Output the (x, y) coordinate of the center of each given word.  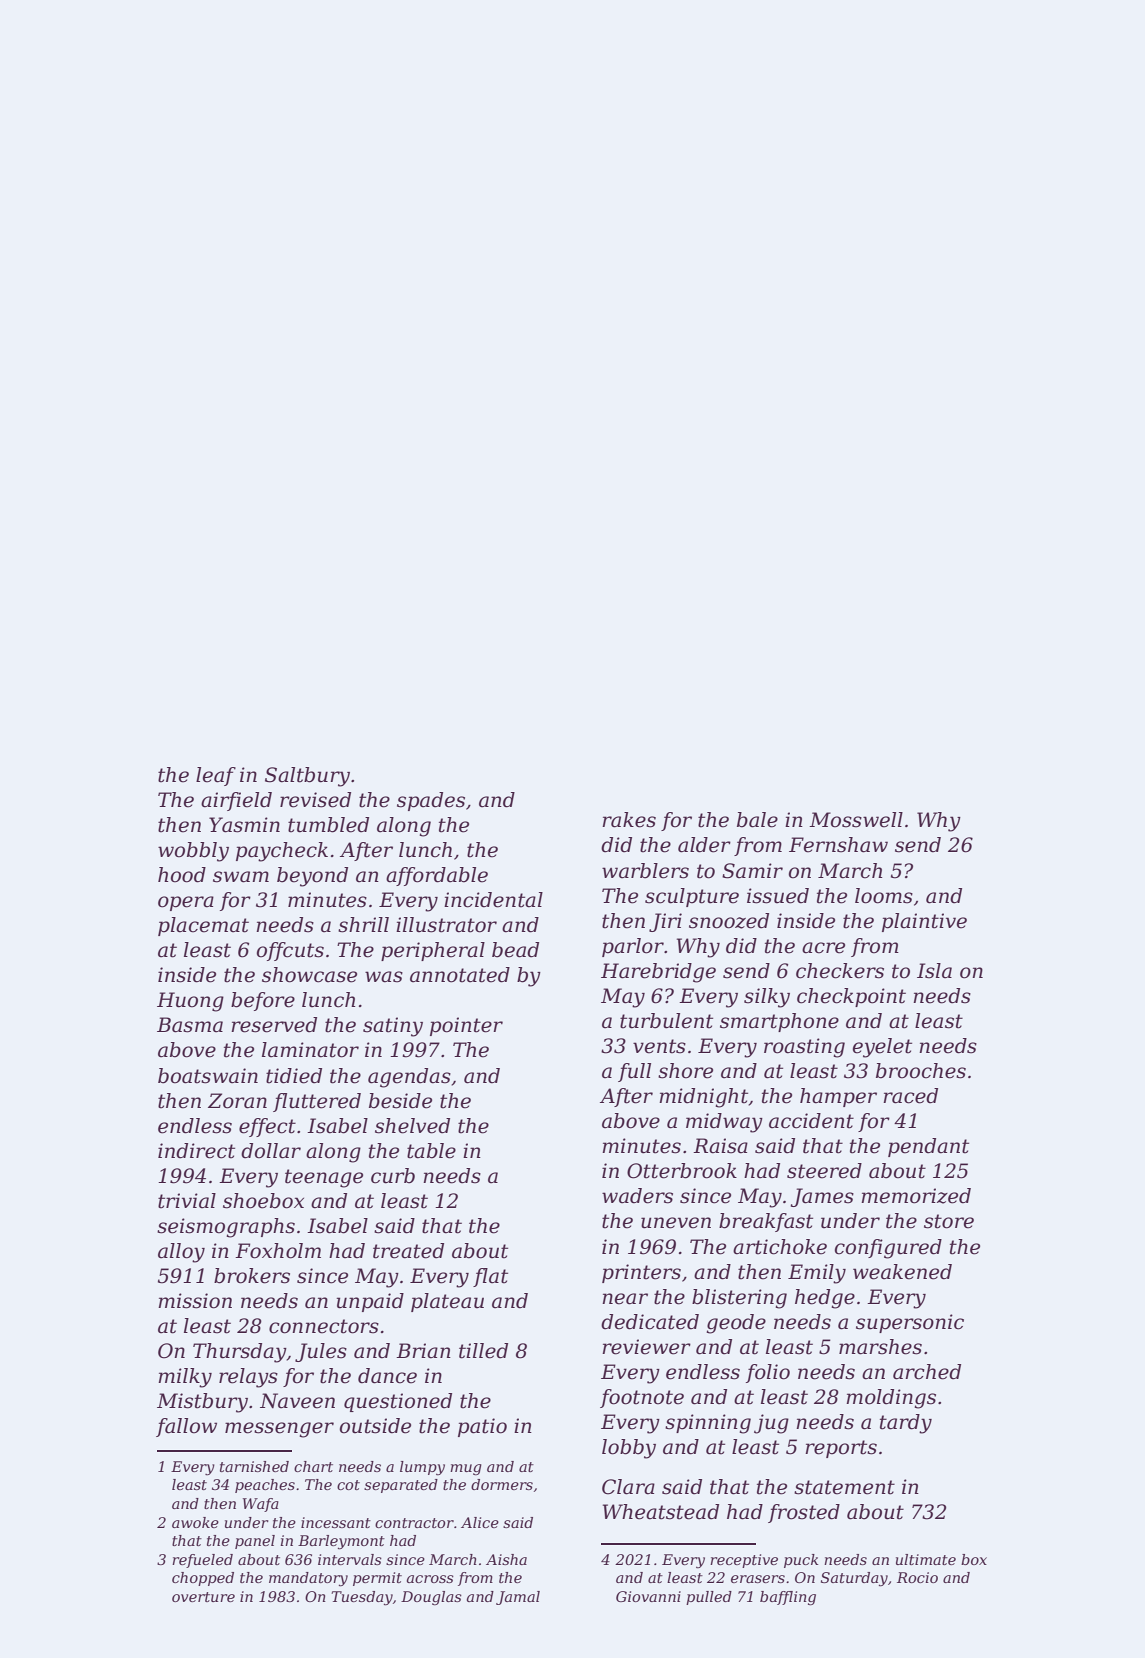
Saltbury (307, 777)
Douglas (431, 1598)
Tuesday (362, 1598)
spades (431, 801)
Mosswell (856, 820)
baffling (788, 1598)
